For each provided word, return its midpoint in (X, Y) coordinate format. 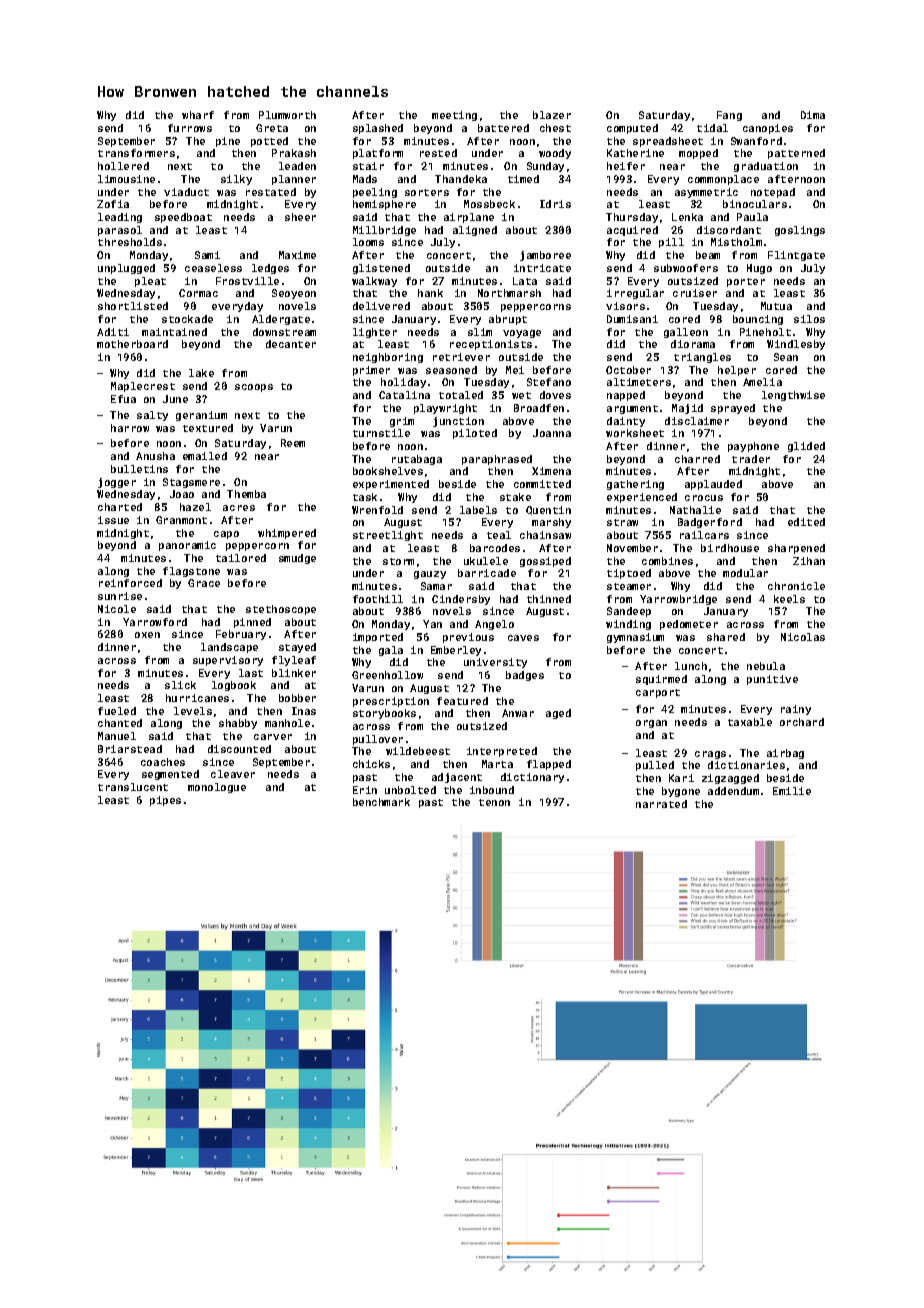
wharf (198, 115)
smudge (297, 559)
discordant (729, 230)
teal (499, 535)
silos (809, 319)
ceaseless (213, 268)
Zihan (809, 561)
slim (480, 332)
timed (523, 179)
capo (226, 535)
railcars (704, 535)
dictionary (532, 778)
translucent (133, 787)
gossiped (545, 562)
